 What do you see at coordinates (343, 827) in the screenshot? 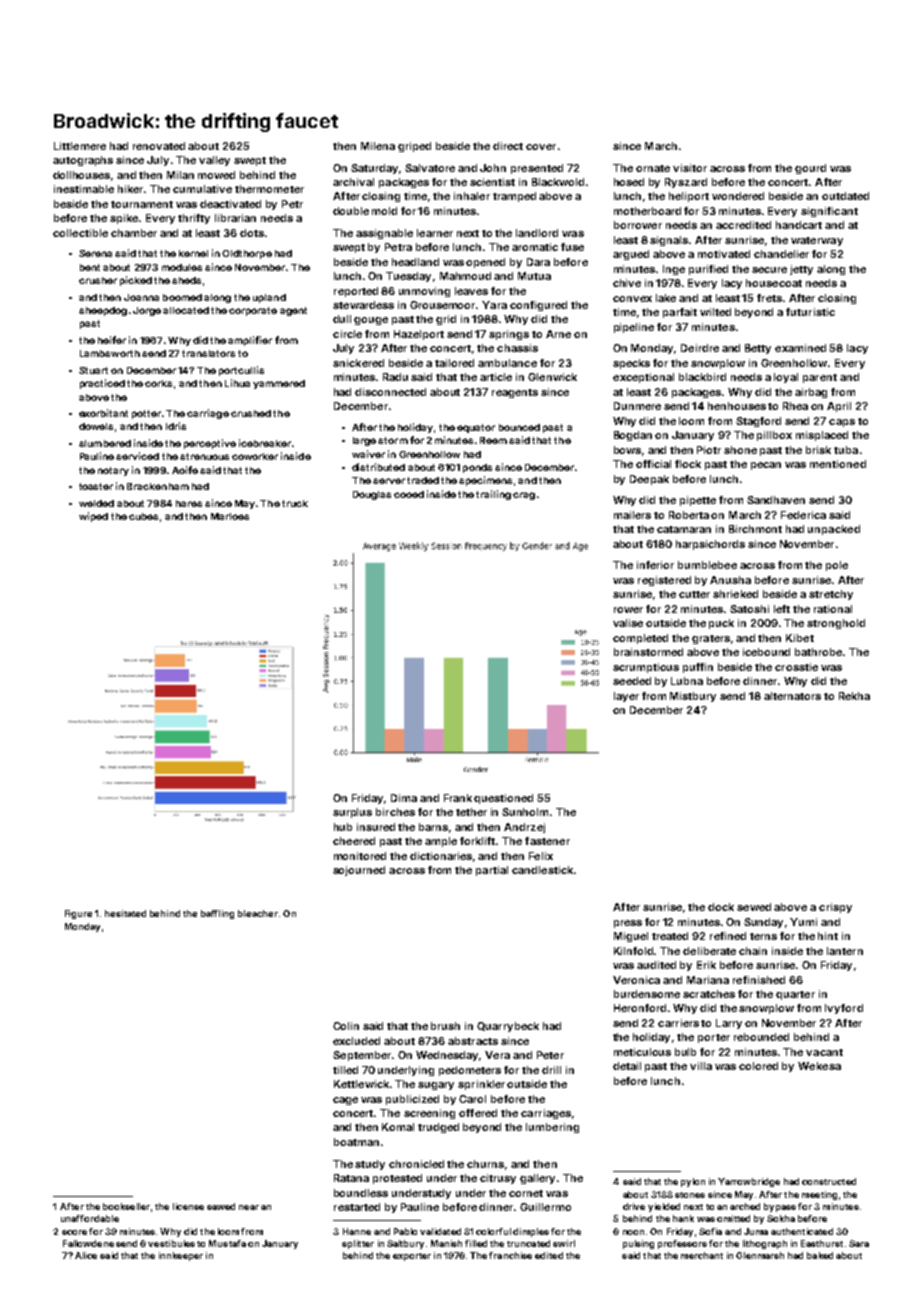
I see `hub` at bounding box center [343, 827].
